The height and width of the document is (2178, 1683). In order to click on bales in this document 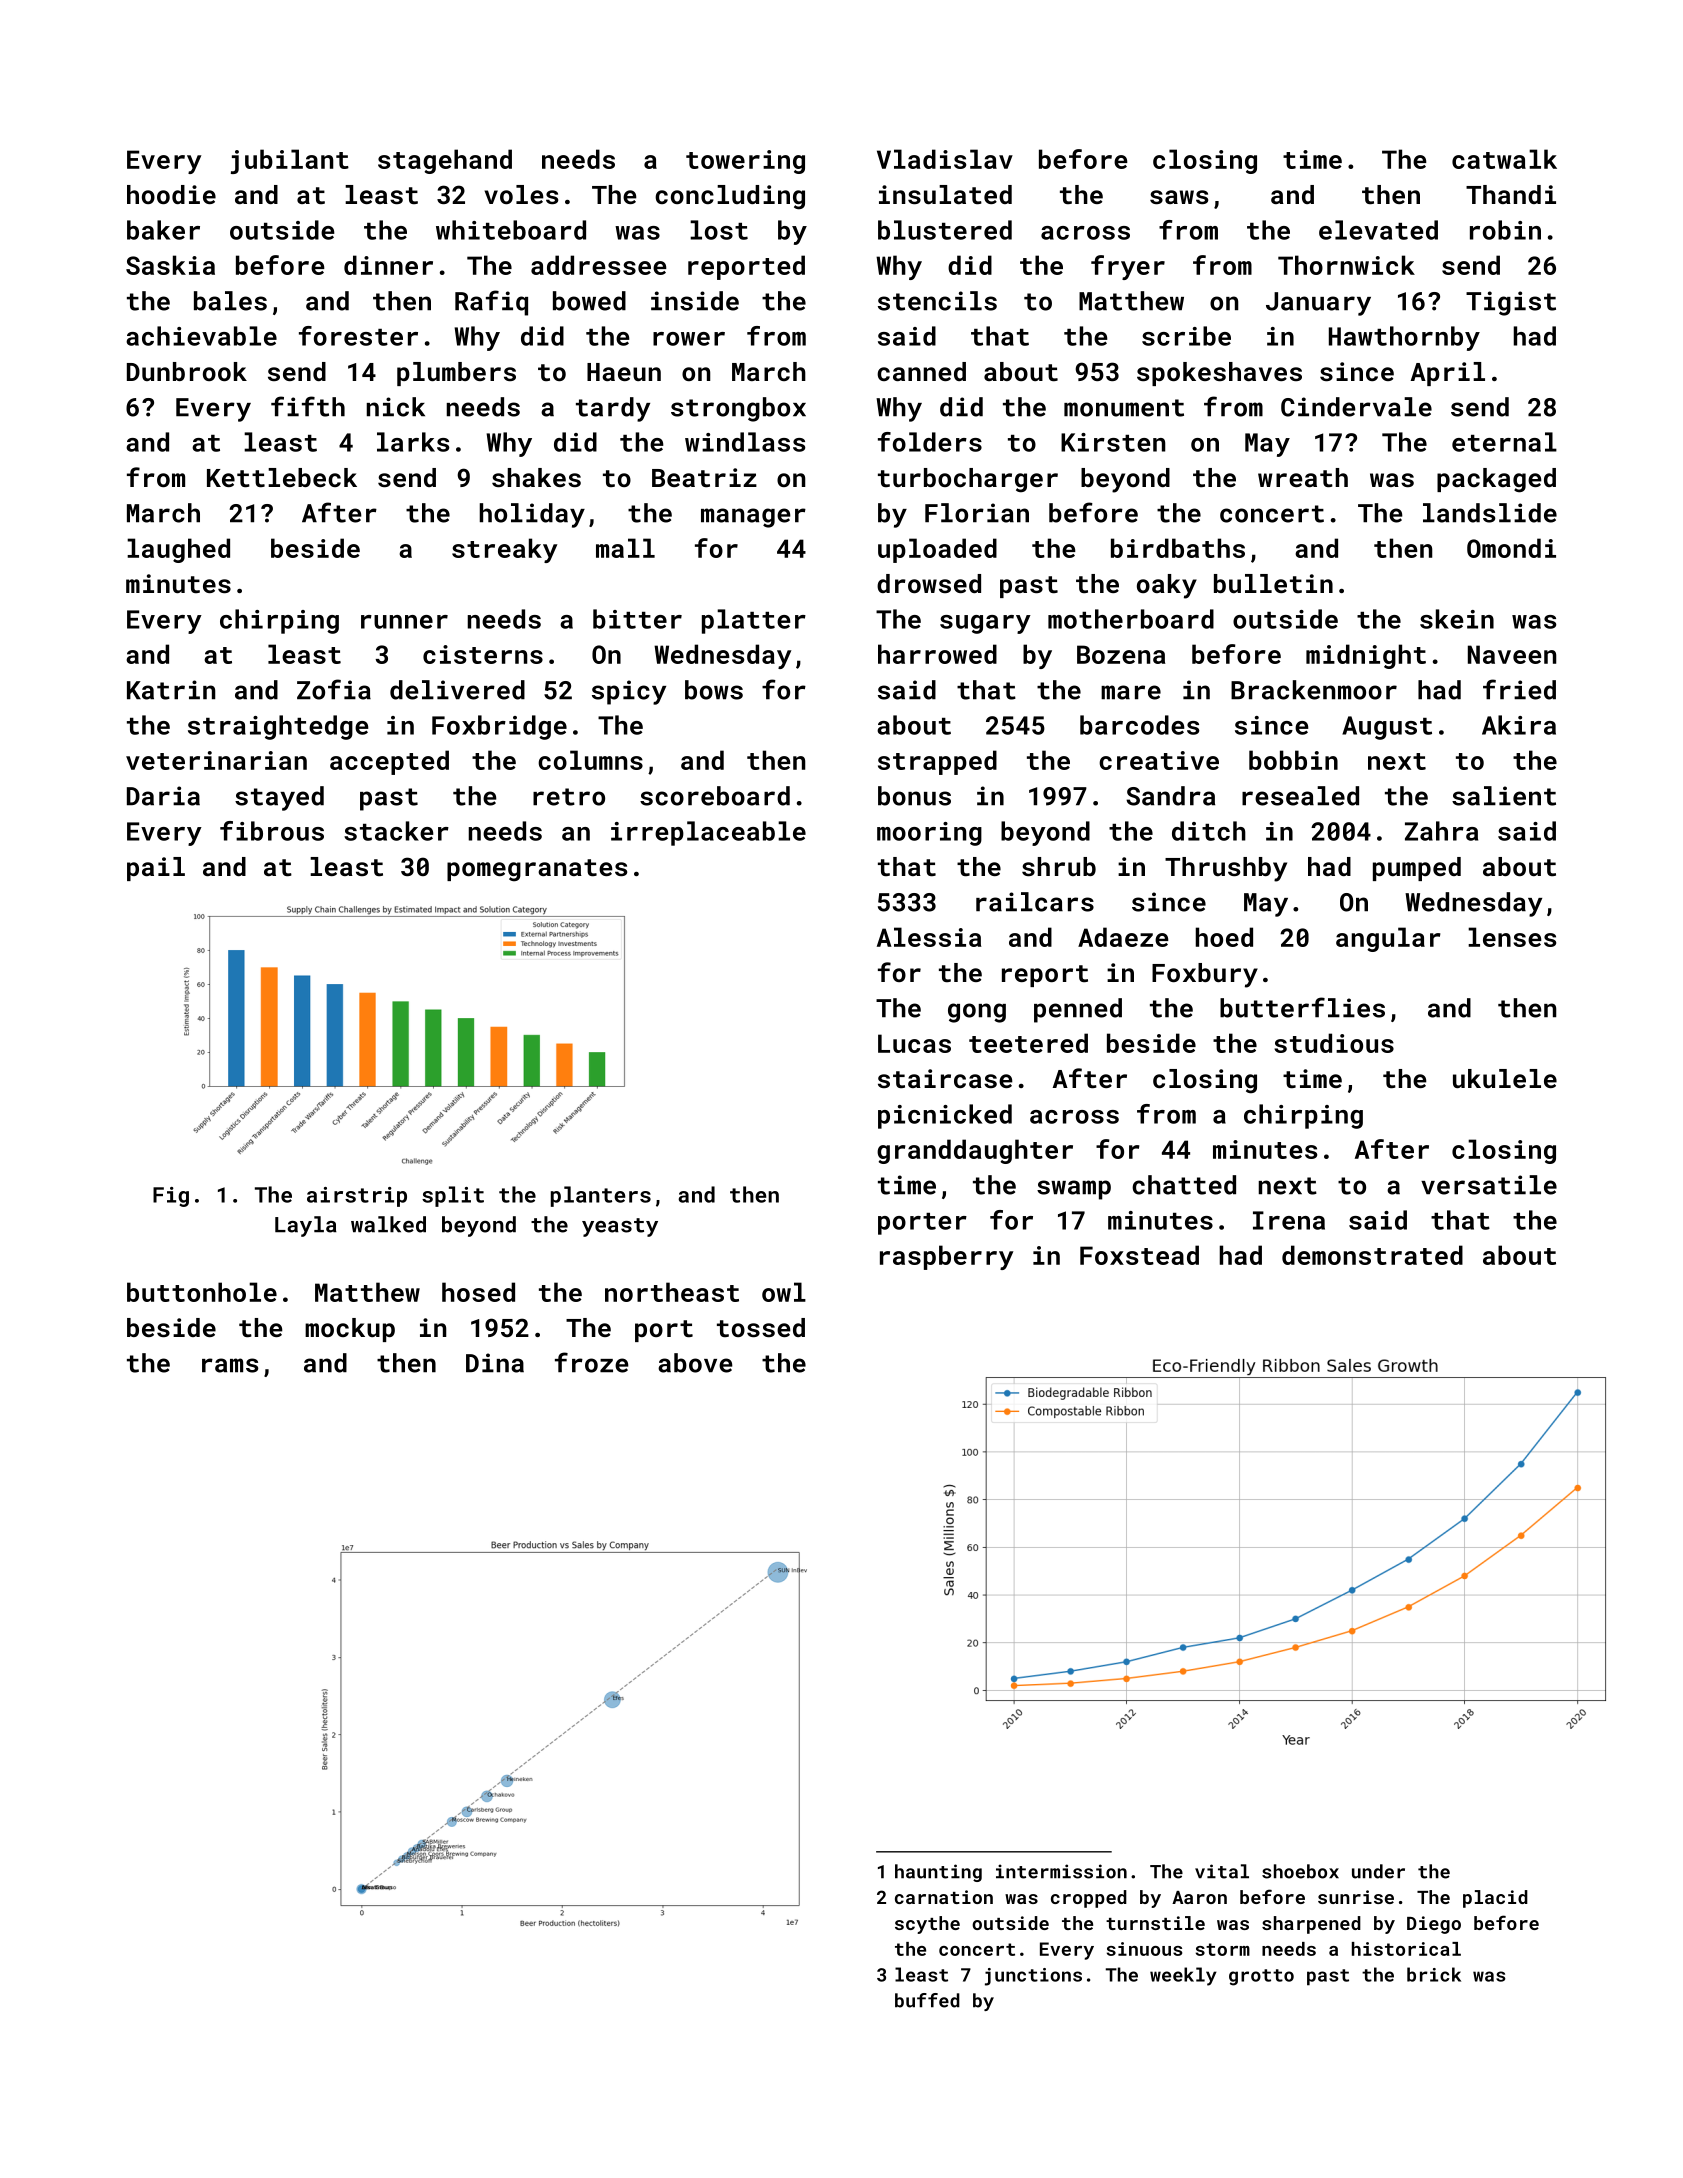, I will do `click(230, 301)`.
